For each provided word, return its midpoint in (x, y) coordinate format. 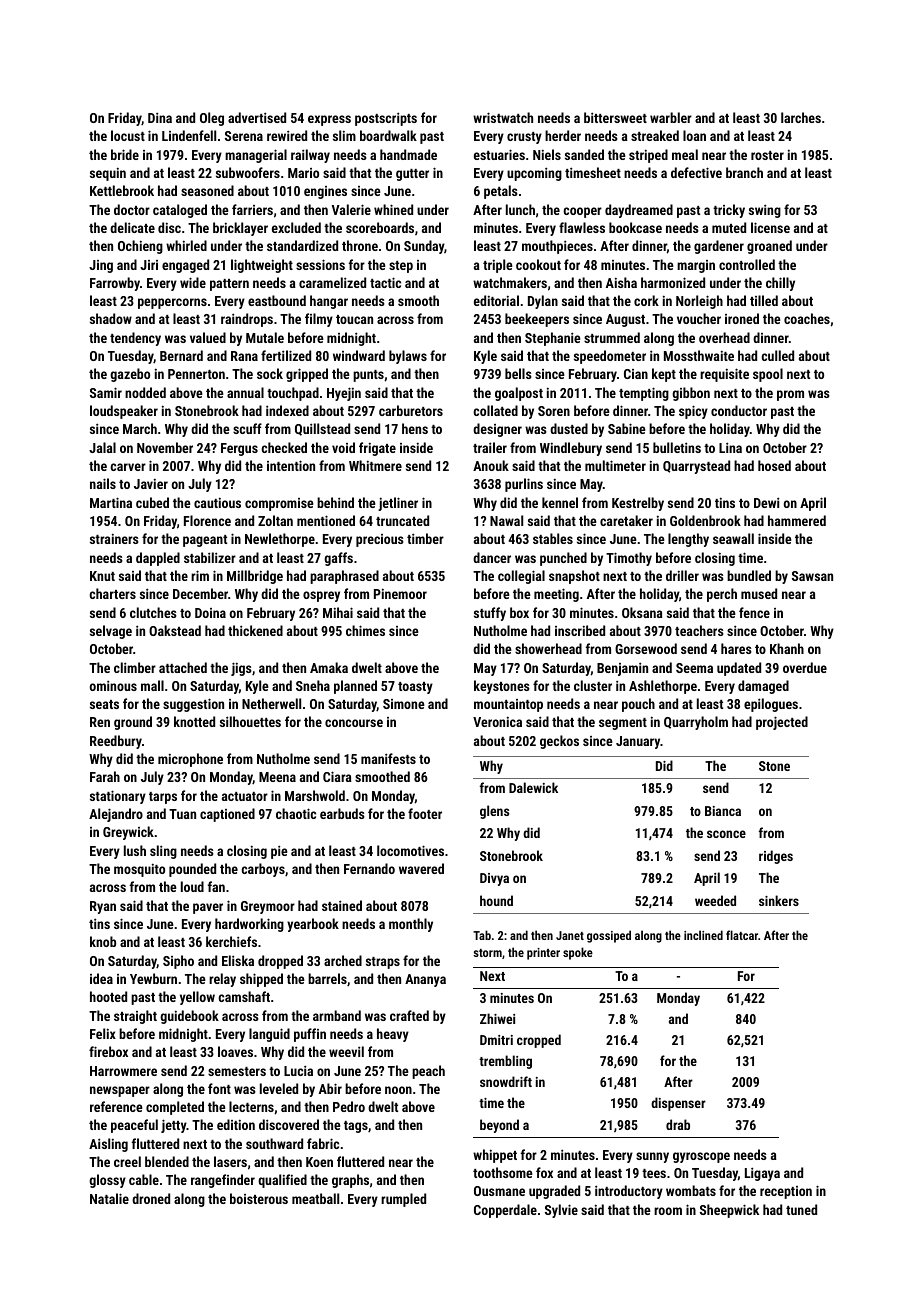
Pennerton (196, 374)
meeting (556, 595)
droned (151, 1198)
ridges (776, 857)
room (668, 1211)
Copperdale (505, 1211)
